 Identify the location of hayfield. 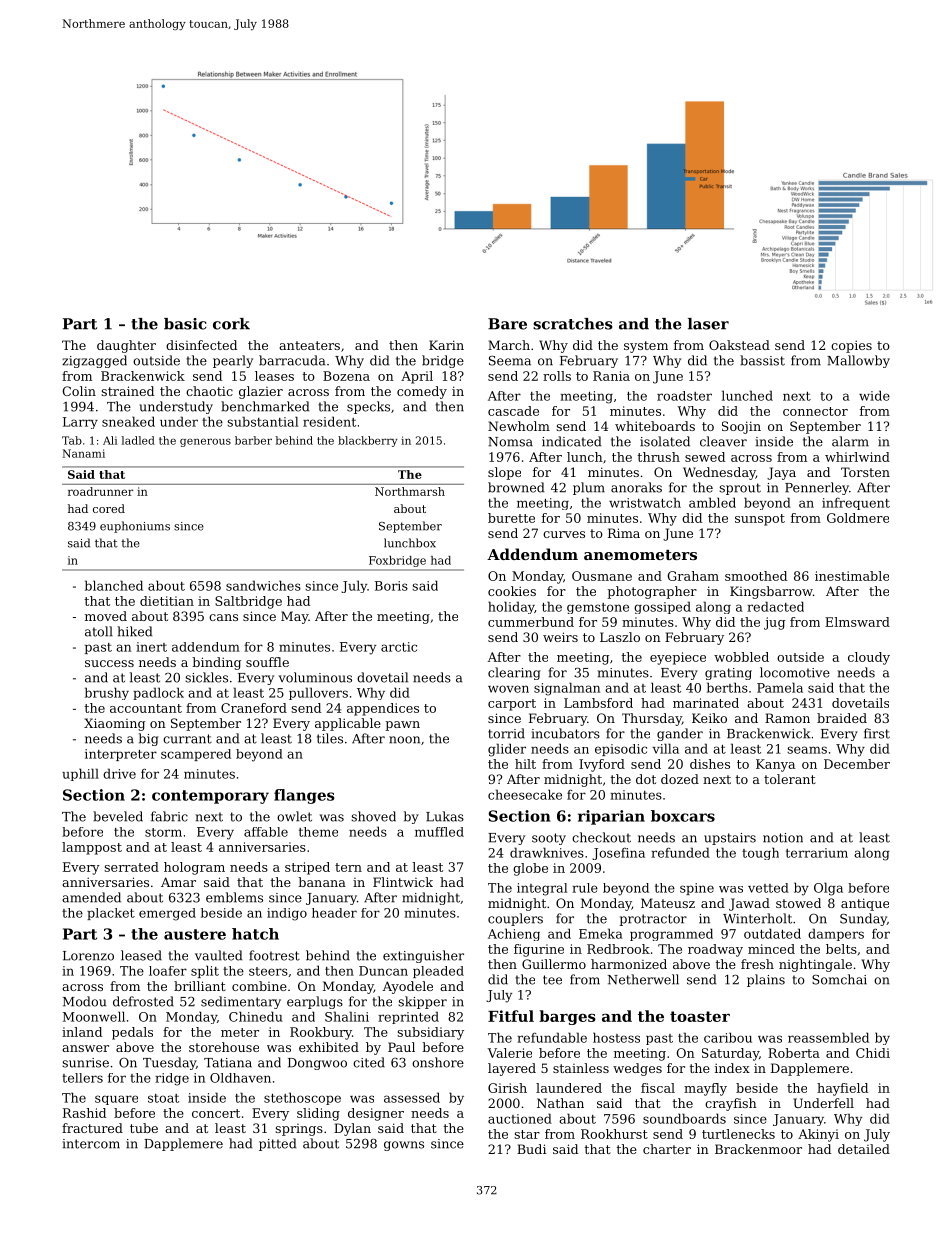
(842, 1089).
